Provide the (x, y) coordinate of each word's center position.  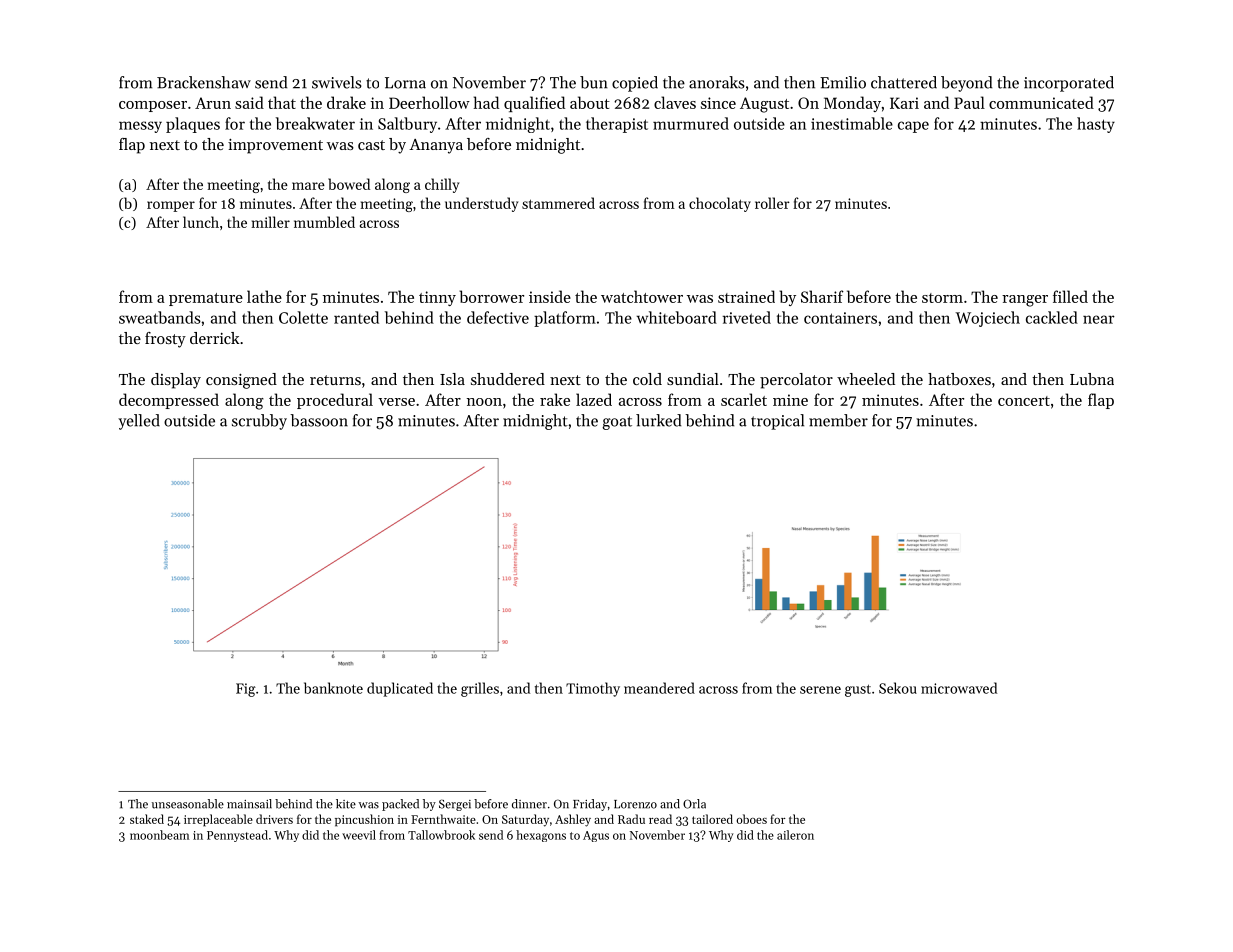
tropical (777, 422)
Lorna (405, 83)
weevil (359, 835)
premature (206, 299)
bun (594, 82)
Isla (452, 379)
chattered (904, 82)
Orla (694, 804)
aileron (795, 835)
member (838, 420)
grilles (480, 689)
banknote (333, 688)
